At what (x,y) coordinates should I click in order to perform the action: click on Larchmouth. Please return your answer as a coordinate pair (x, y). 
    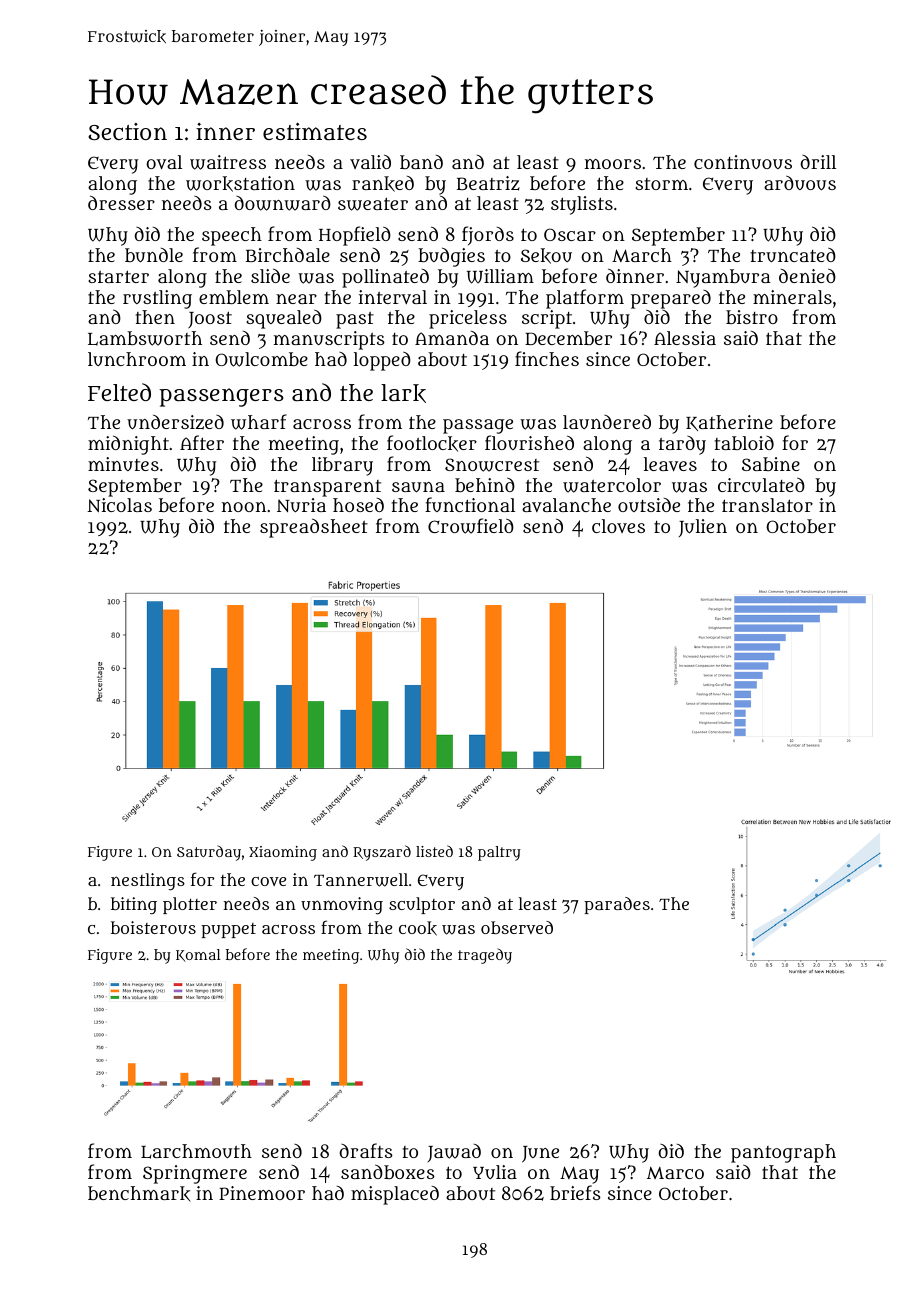
    Looking at the image, I should click on (196, 1151).
